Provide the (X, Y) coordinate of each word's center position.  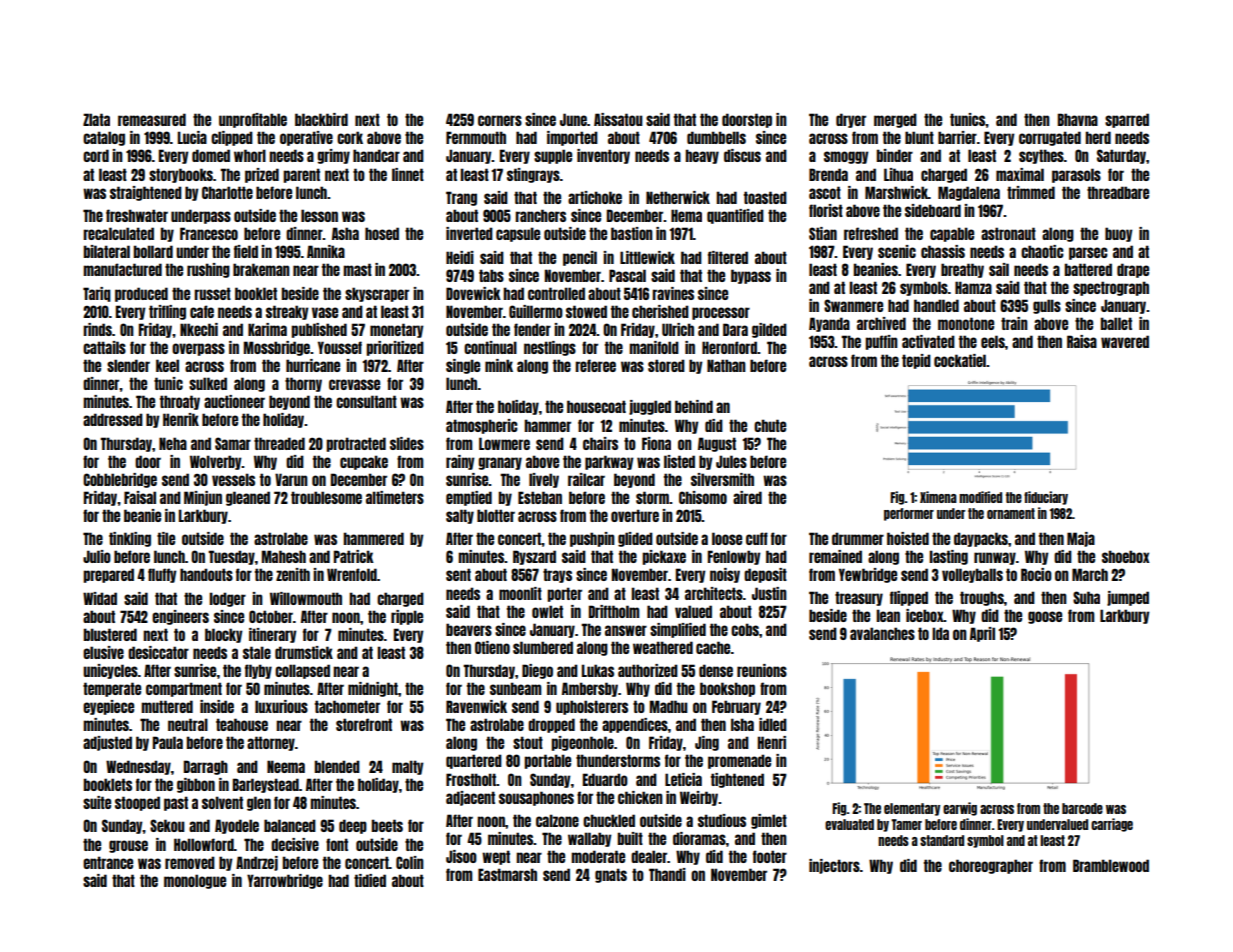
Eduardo (605, 779)
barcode (1082, 808)
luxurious (281, 706)
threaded (279, 443)
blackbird (321, 119)
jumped (1128, 598)
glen (259, 803)
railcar (586, 479)
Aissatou (618, 119)
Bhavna (1078, 119)
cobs (745, 629)
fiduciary (1046, 498)
